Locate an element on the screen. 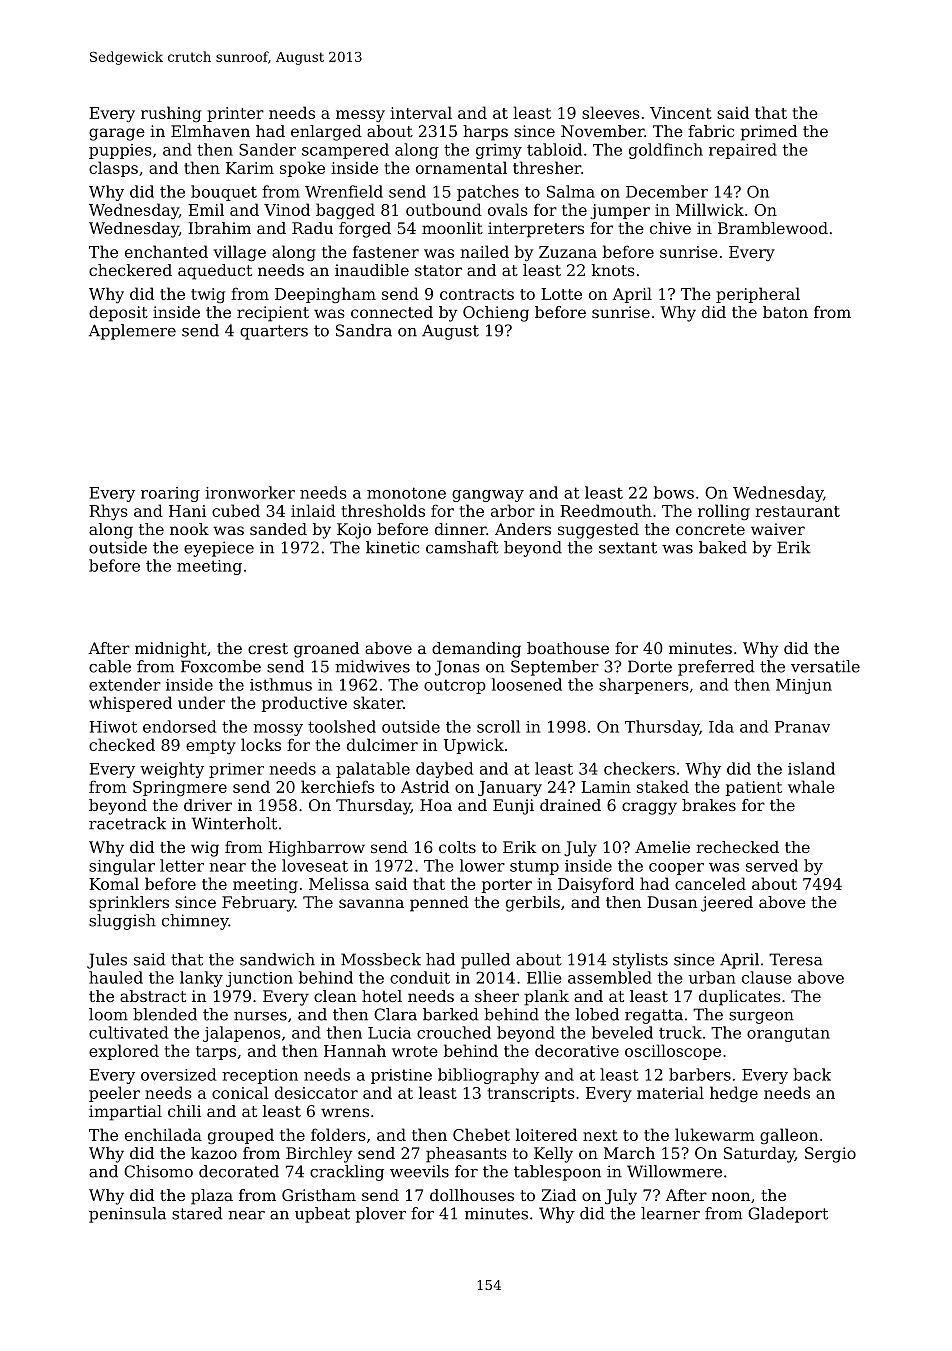 This screenshot has width=952, height=1351. Ibrahim is located at coordinates (219, 228).
